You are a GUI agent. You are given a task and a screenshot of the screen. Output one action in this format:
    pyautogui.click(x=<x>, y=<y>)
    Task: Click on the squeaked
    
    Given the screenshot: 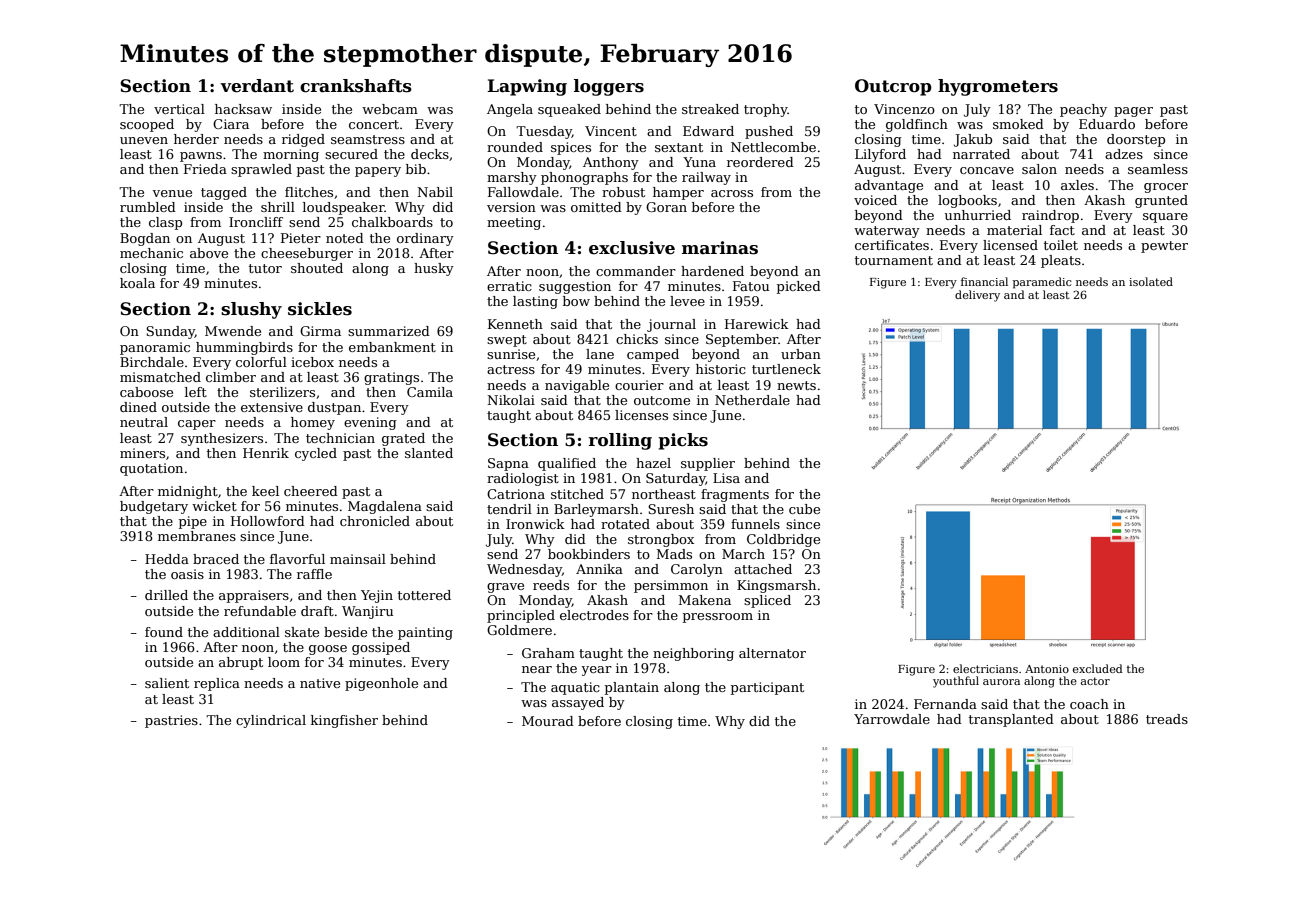 What is the action you would take?
    pyautogui.click(x=569, y=110)
